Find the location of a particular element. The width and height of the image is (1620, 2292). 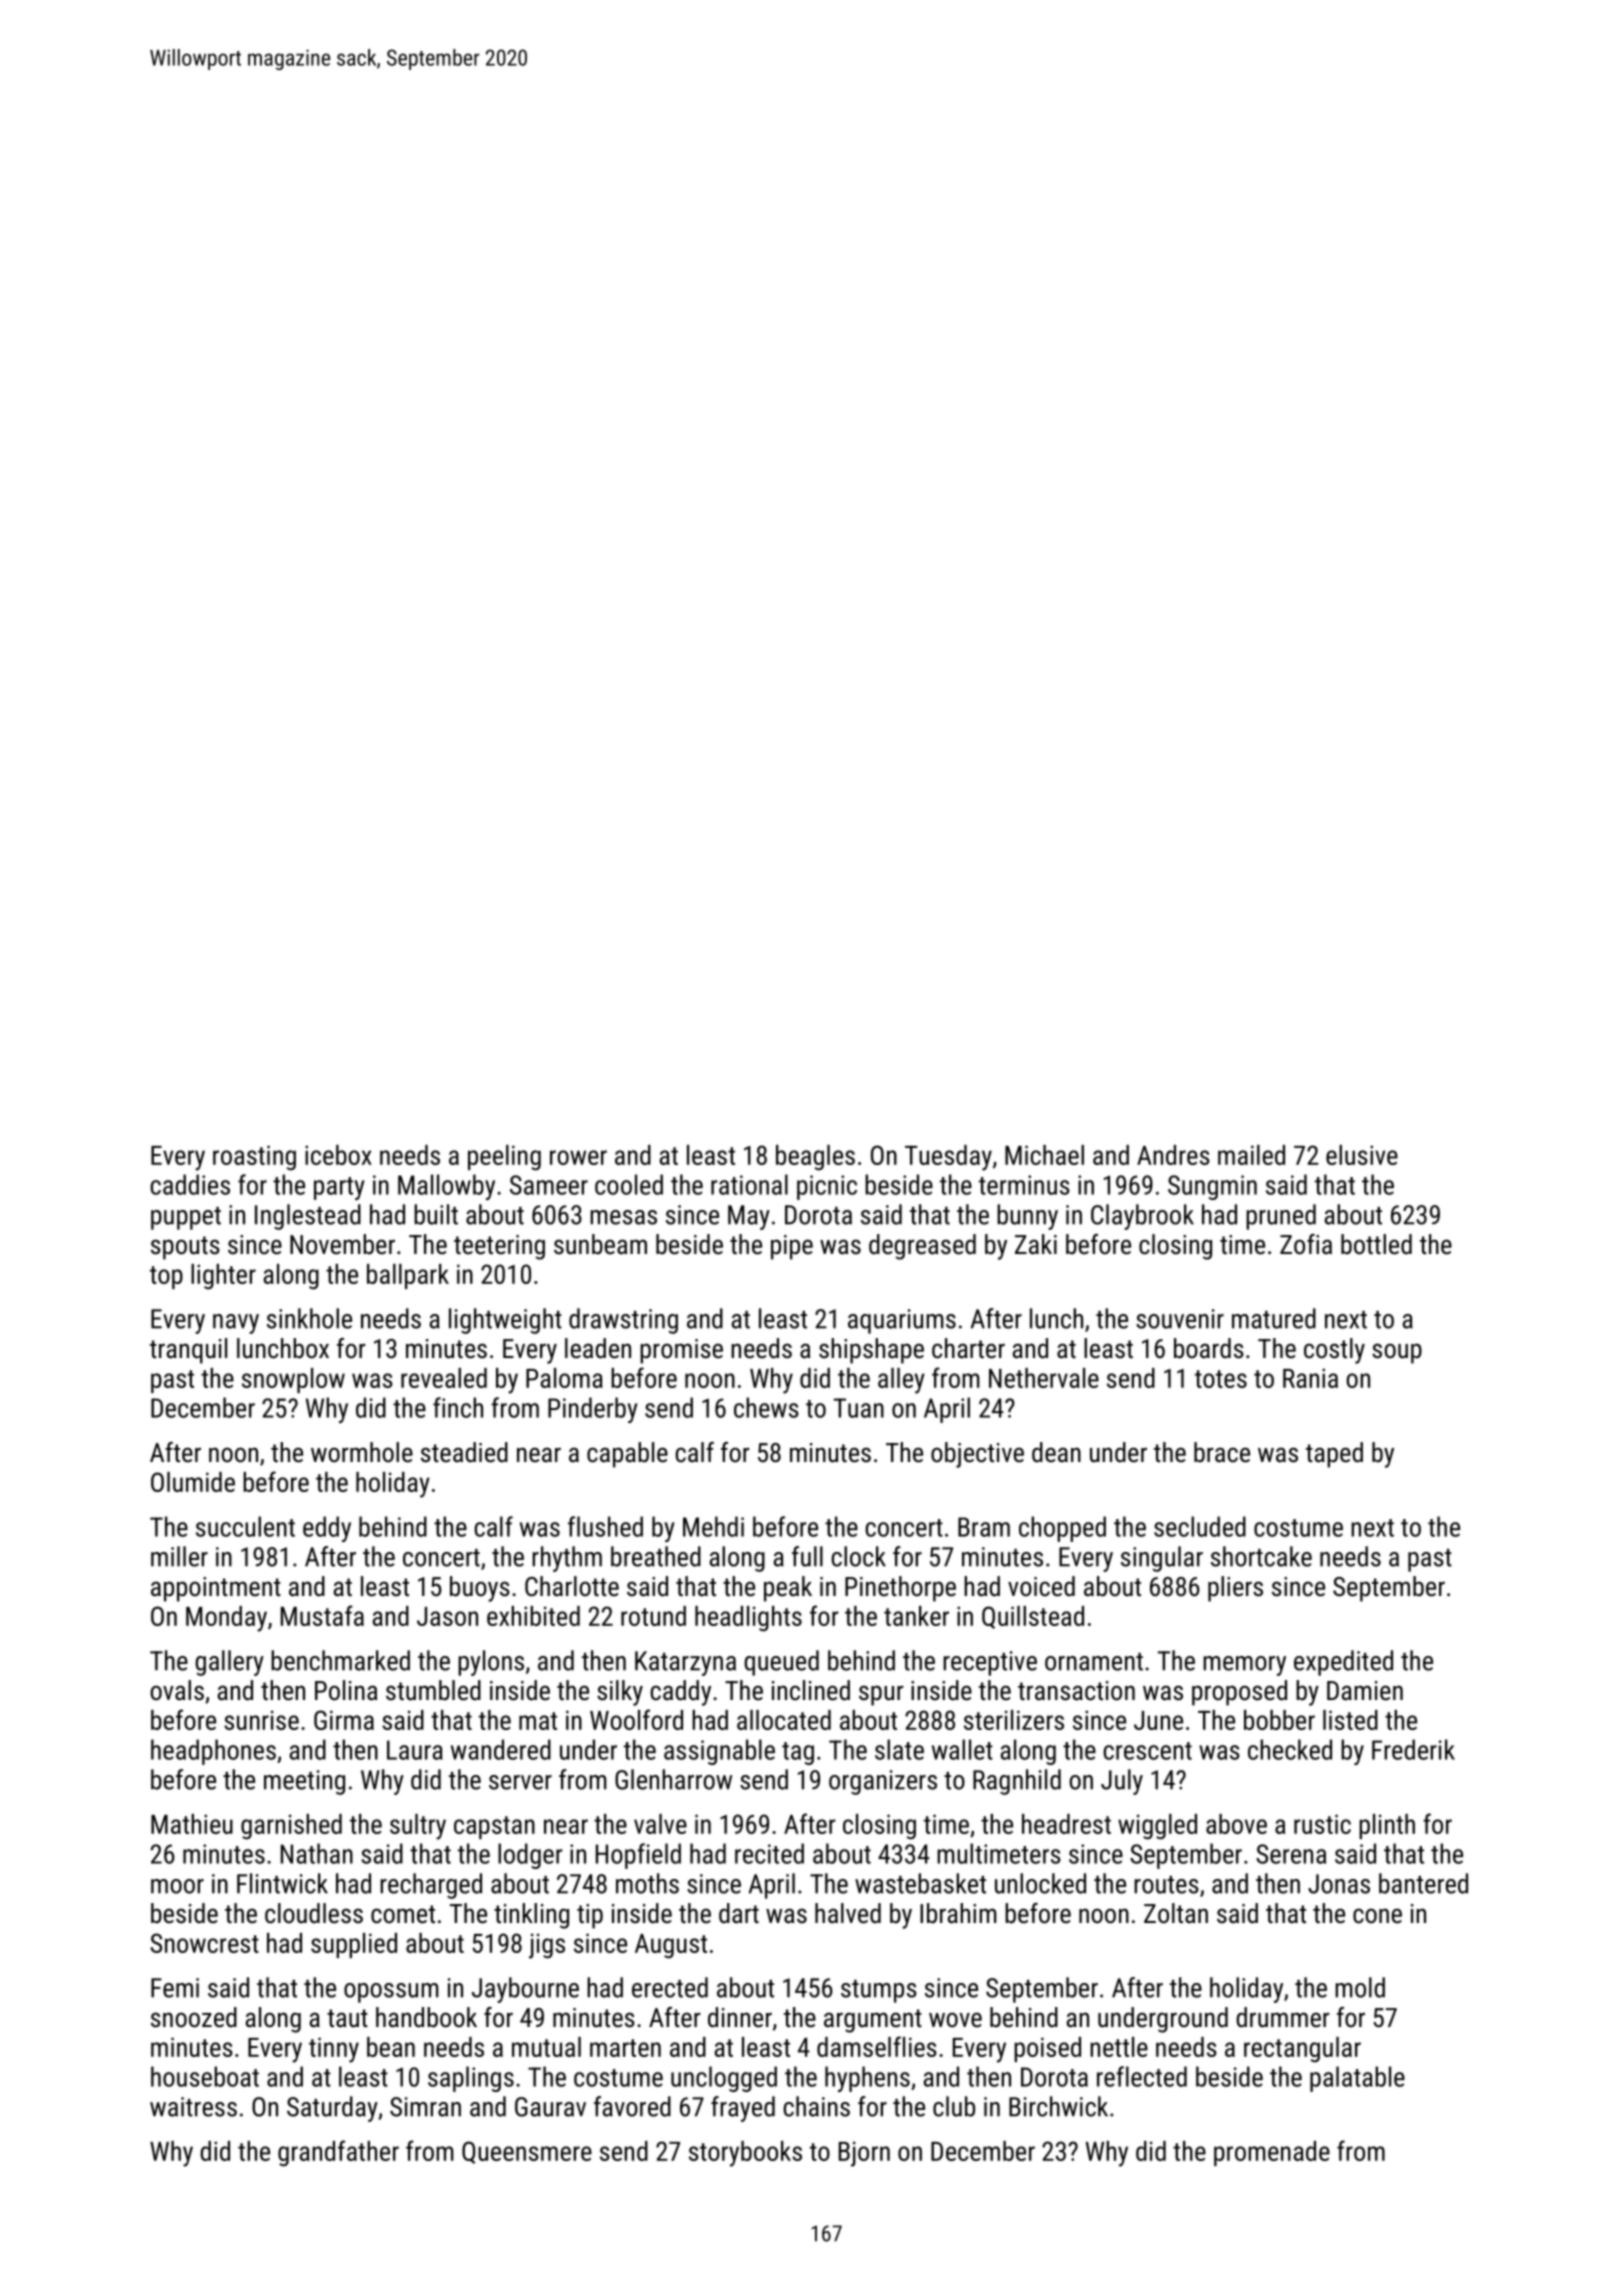

ornament is located at coordinates (1094, 1662).
